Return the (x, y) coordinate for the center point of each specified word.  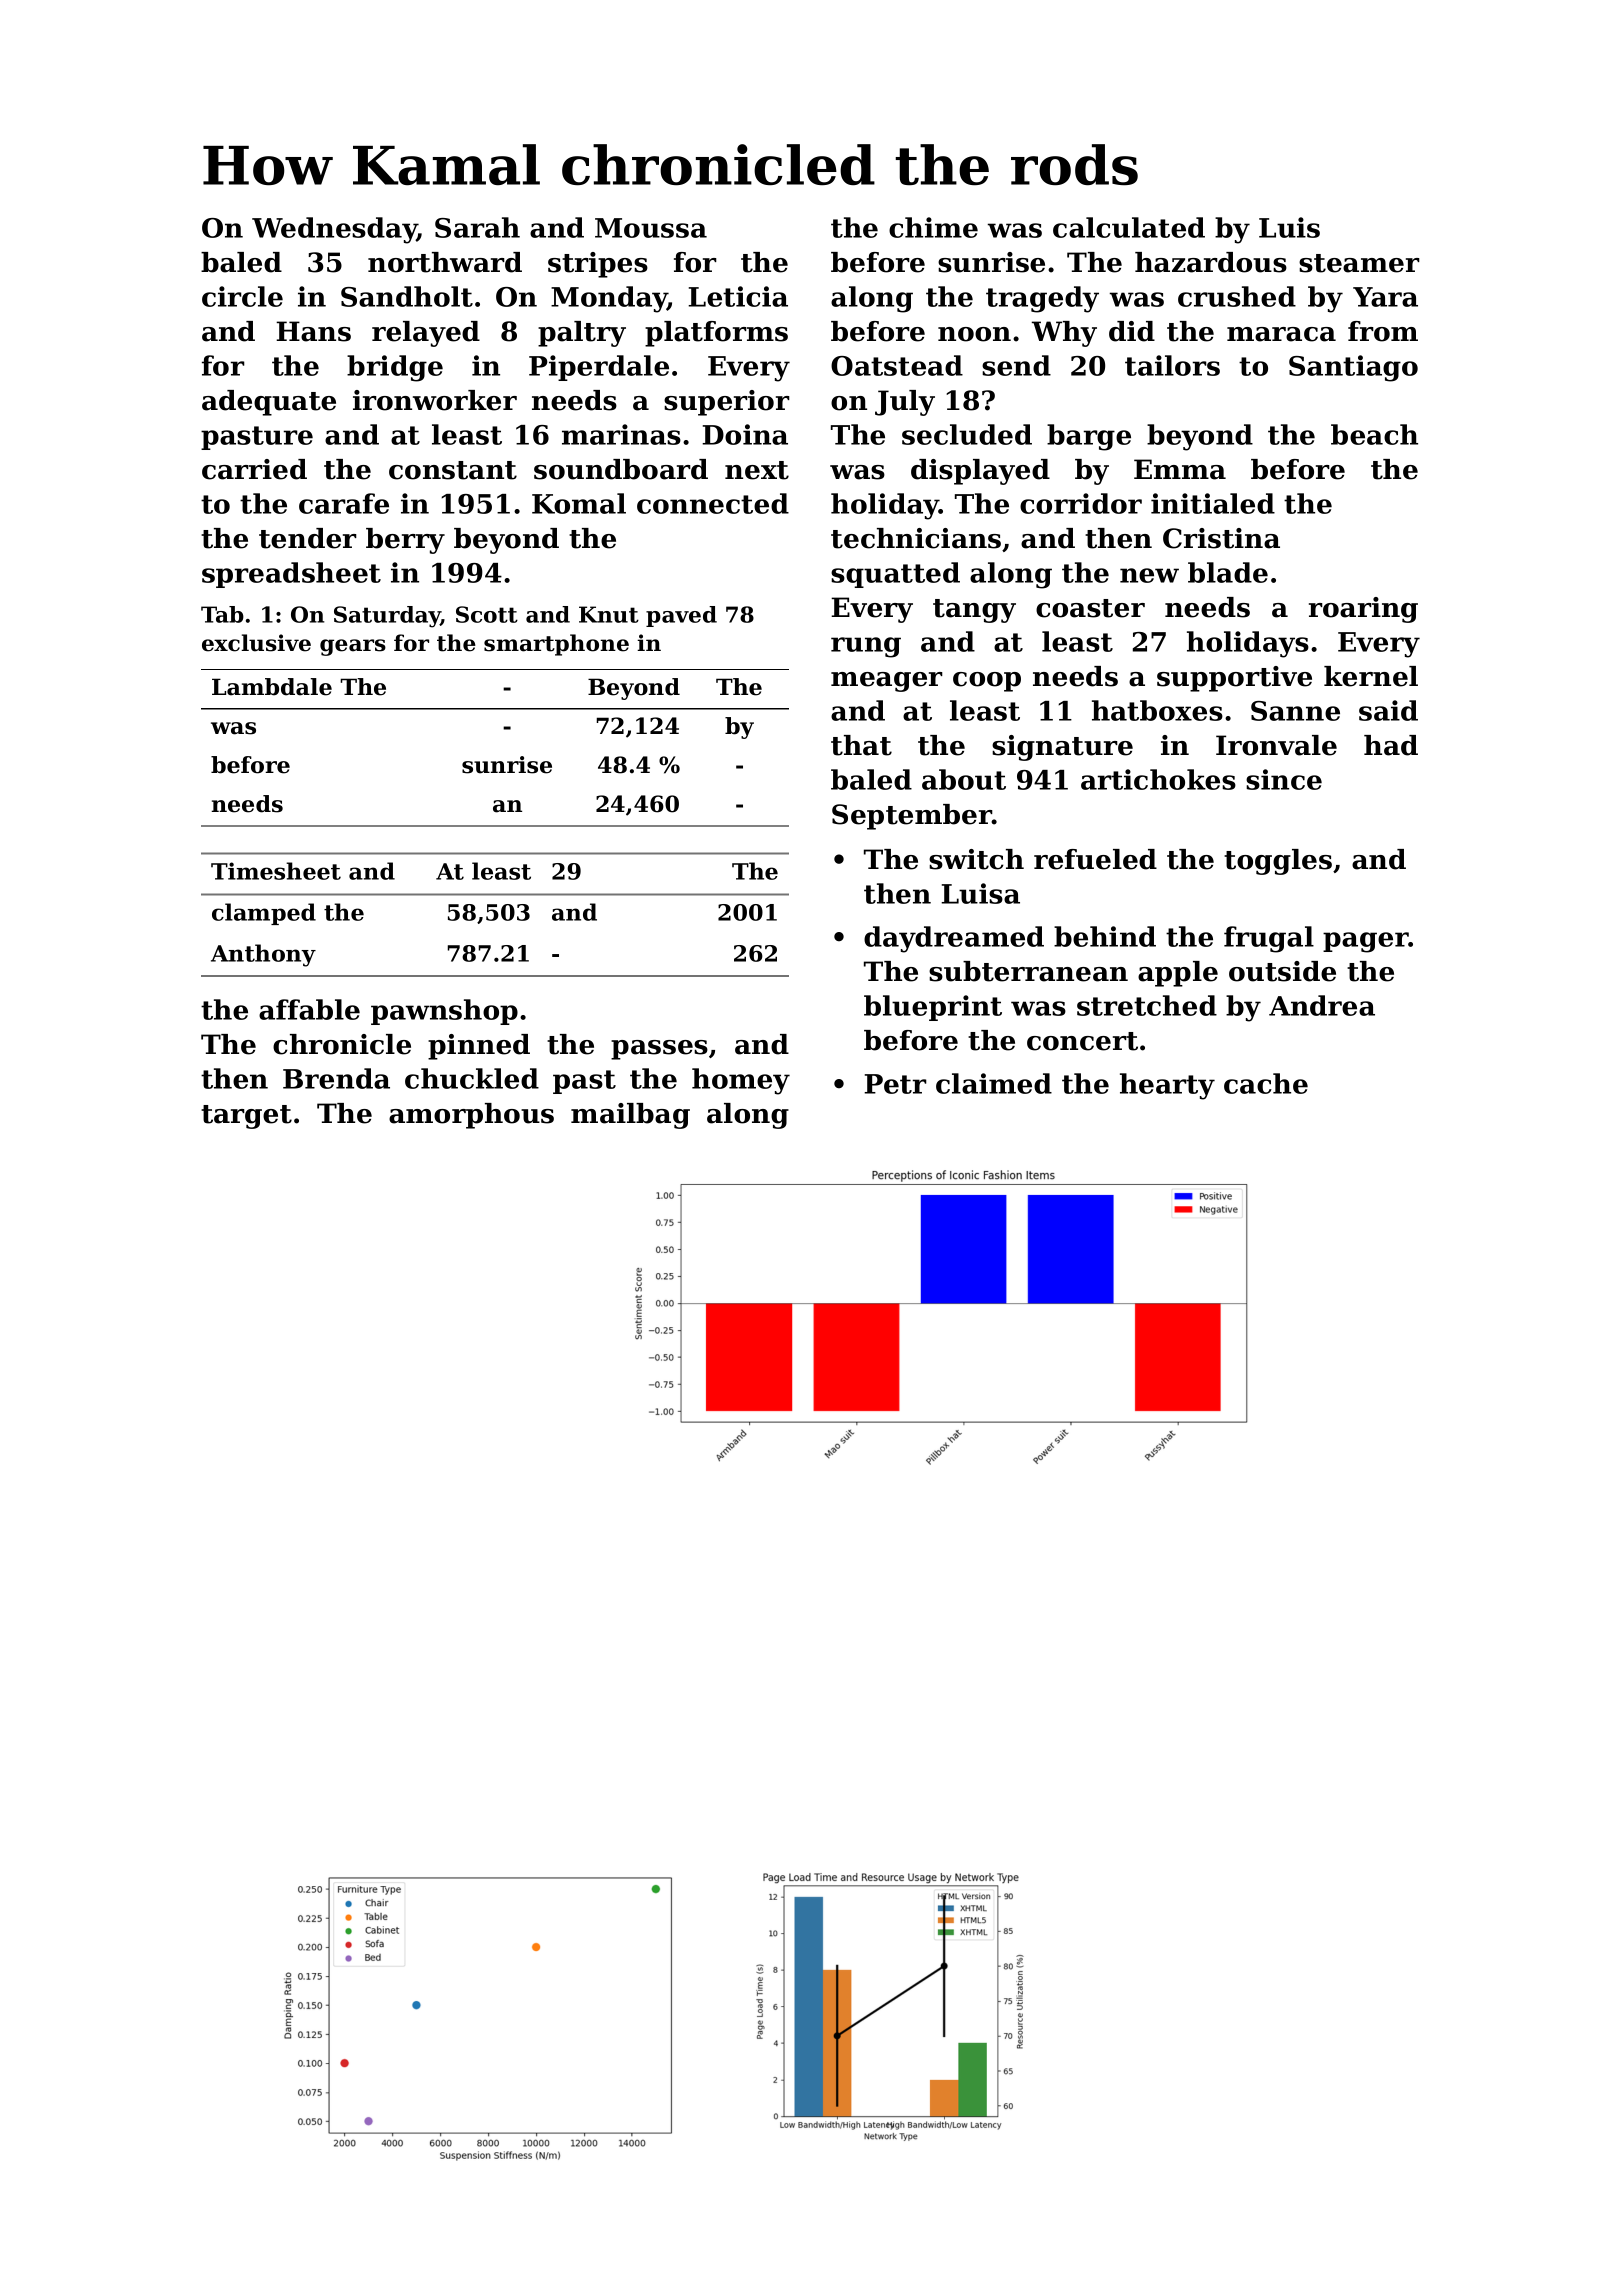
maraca (1281, 334)
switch (976, 859)
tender (308, 538)
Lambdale (272, 687)
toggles (1278, 862)
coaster (1090, 608)
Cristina (1221, 538)
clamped (264, 914)
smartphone (556, 645)
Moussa (651, 228)
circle (242, 296)
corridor (1081, 503)
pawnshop (444, 1012)
